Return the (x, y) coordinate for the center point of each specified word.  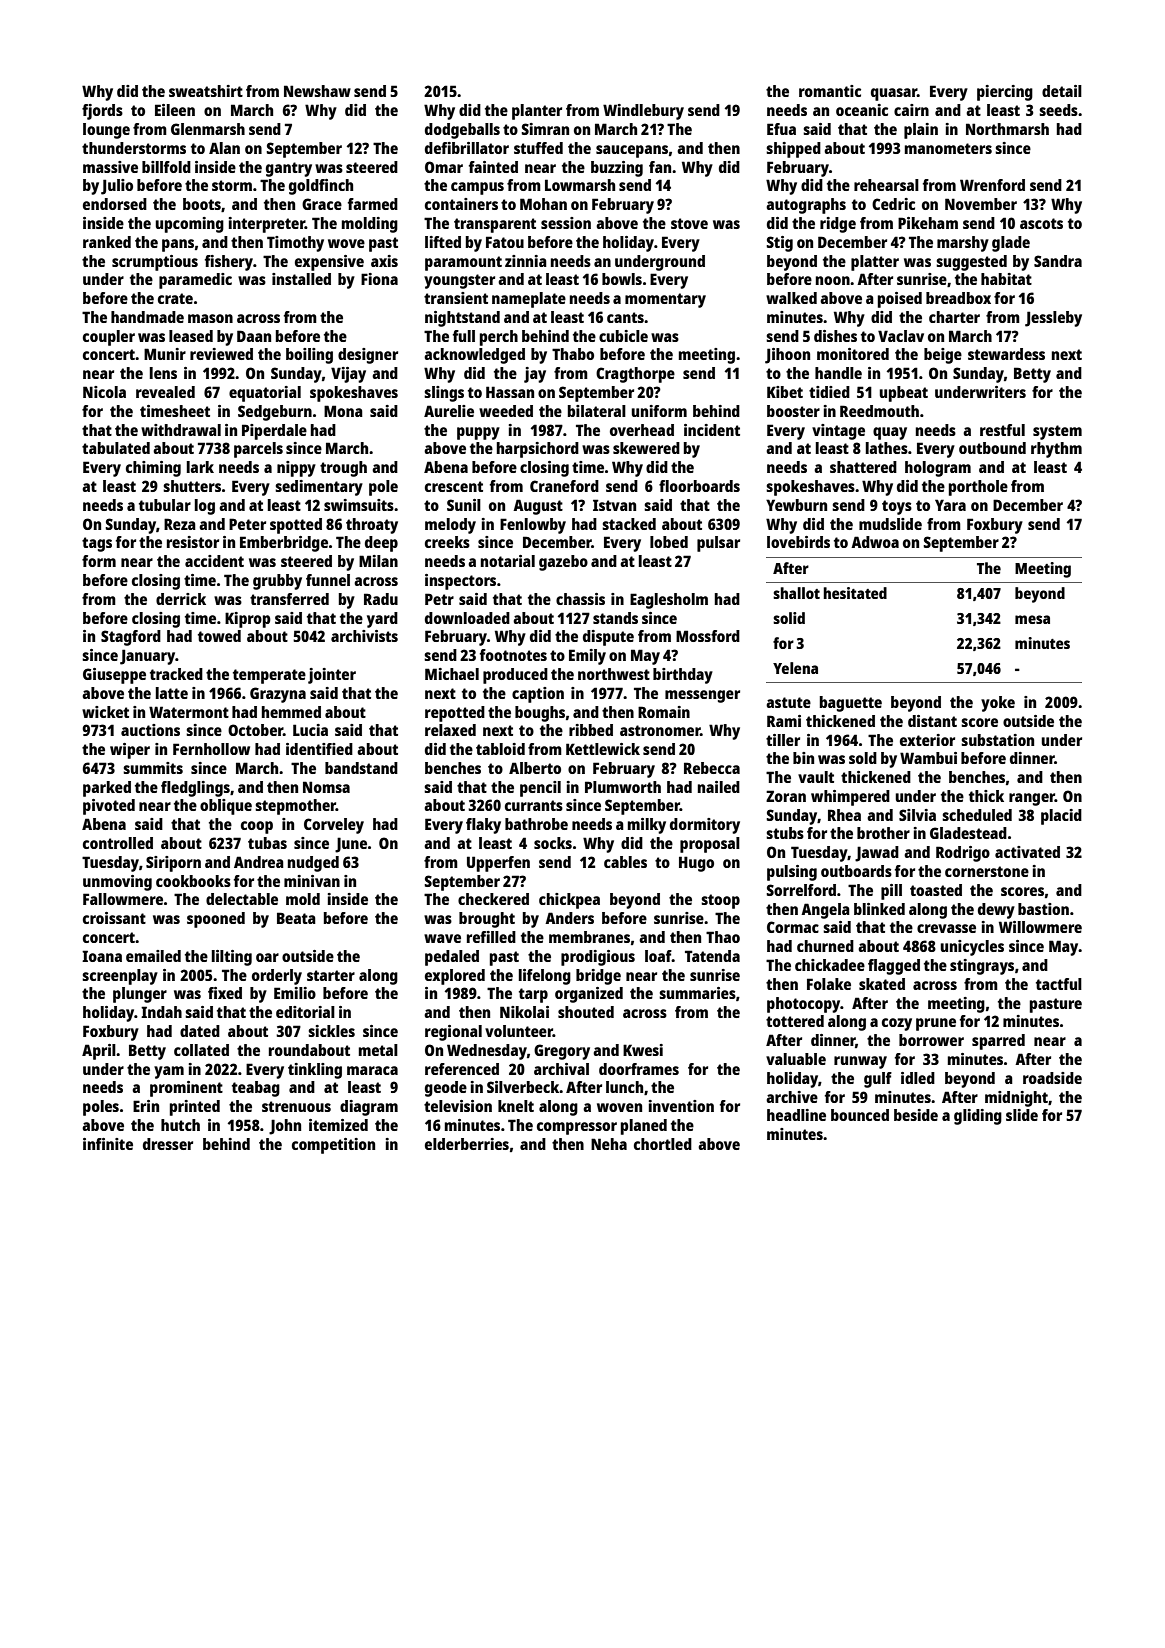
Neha (609, 1144)
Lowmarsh (580, 185)
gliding (978, 1117)
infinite (108, 1144)
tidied (829, 392)
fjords (102, 112)
